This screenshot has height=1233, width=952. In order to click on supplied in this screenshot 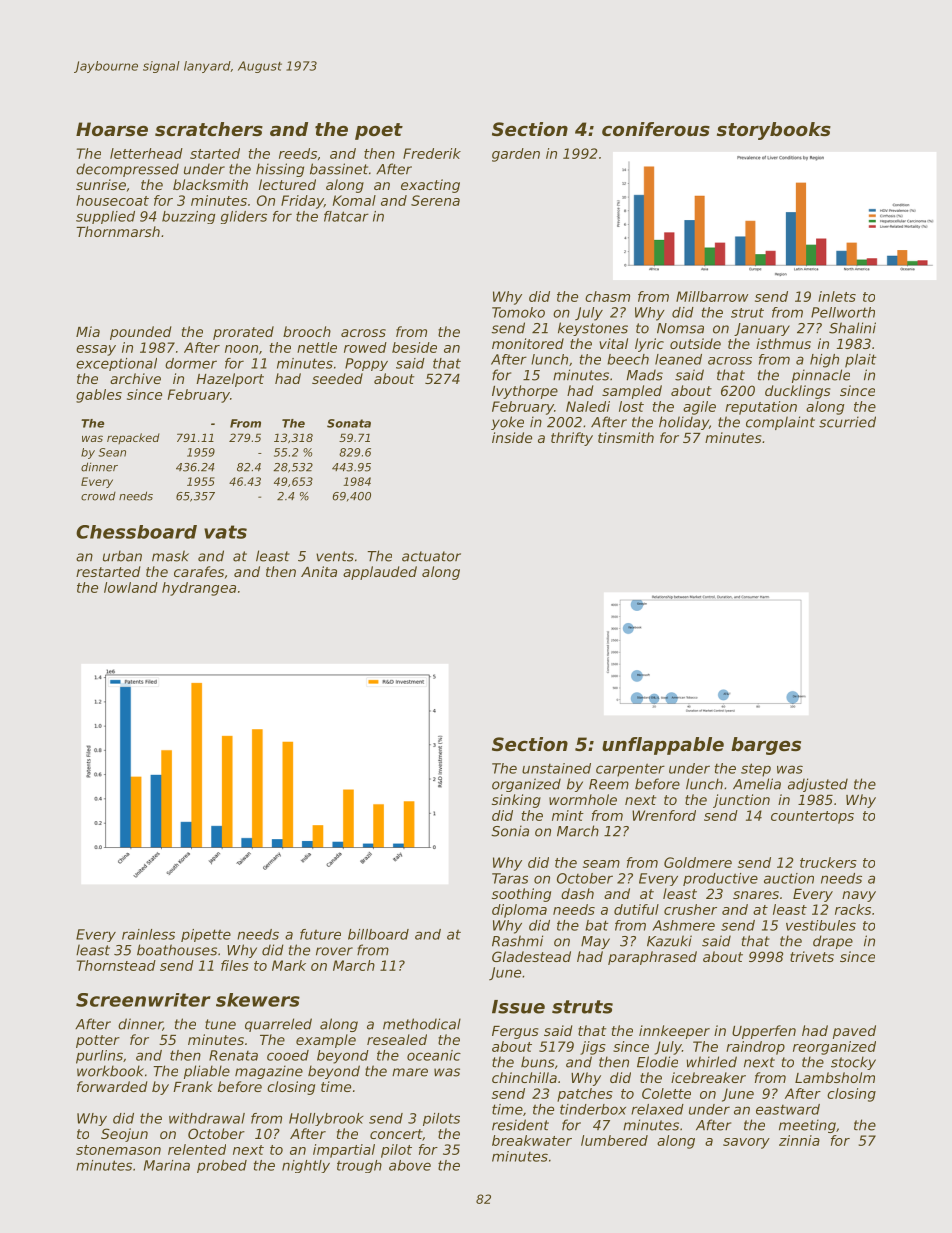, I will do `click(105, 217)`.
